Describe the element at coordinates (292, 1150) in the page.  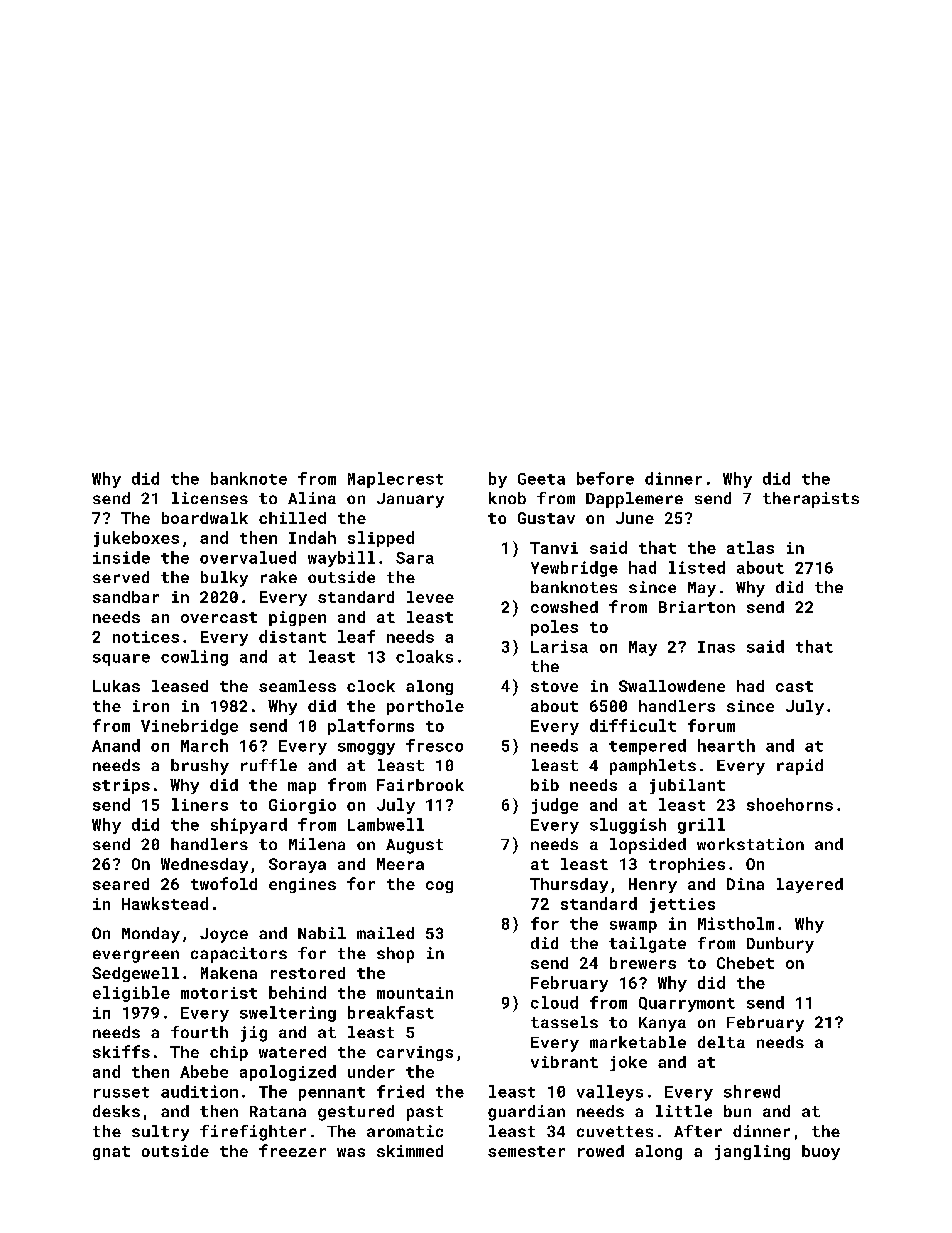
I see `freezer` at that location.
